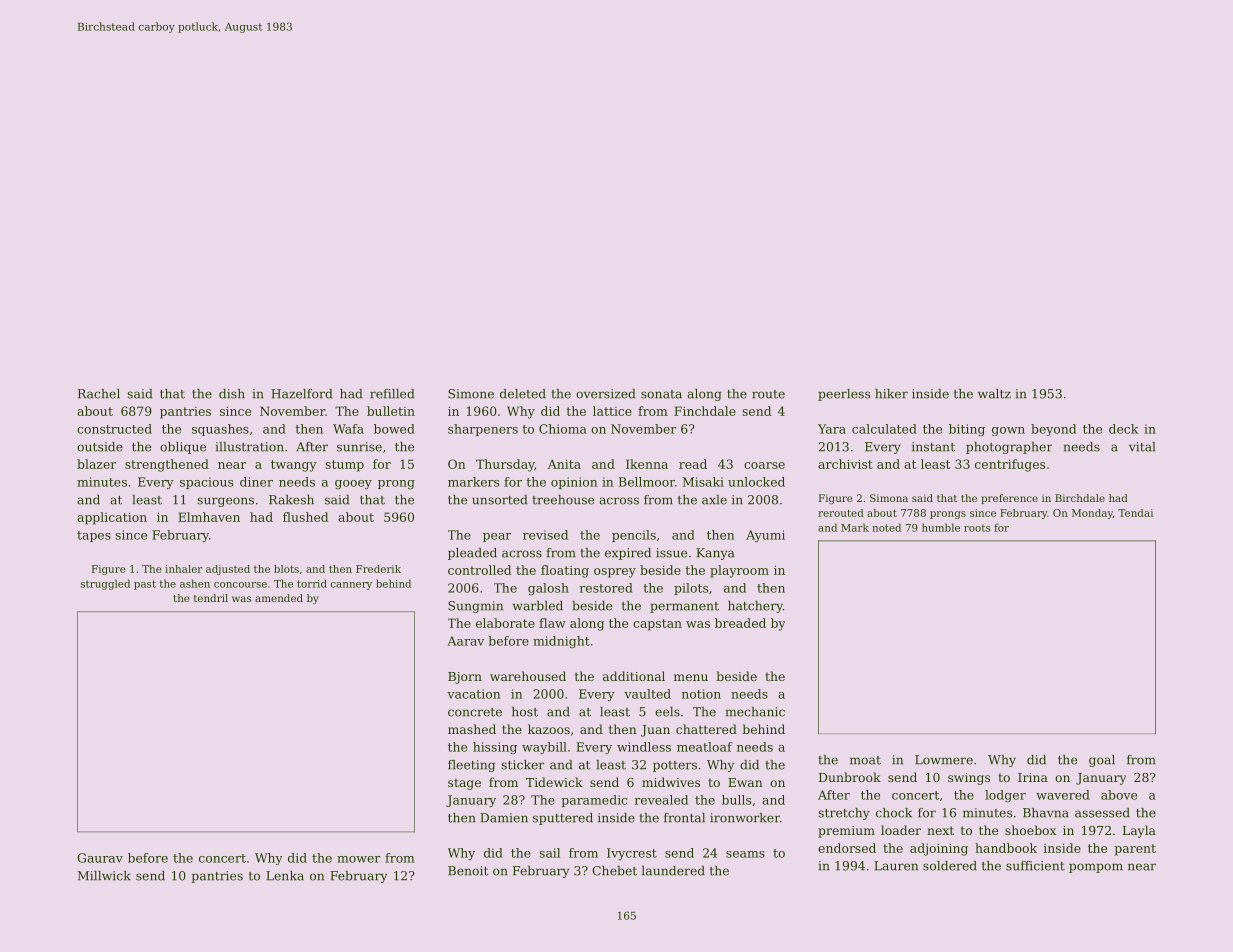 This image has height=952, width=1233. I want to click on inhaler, so click(183, 569).
